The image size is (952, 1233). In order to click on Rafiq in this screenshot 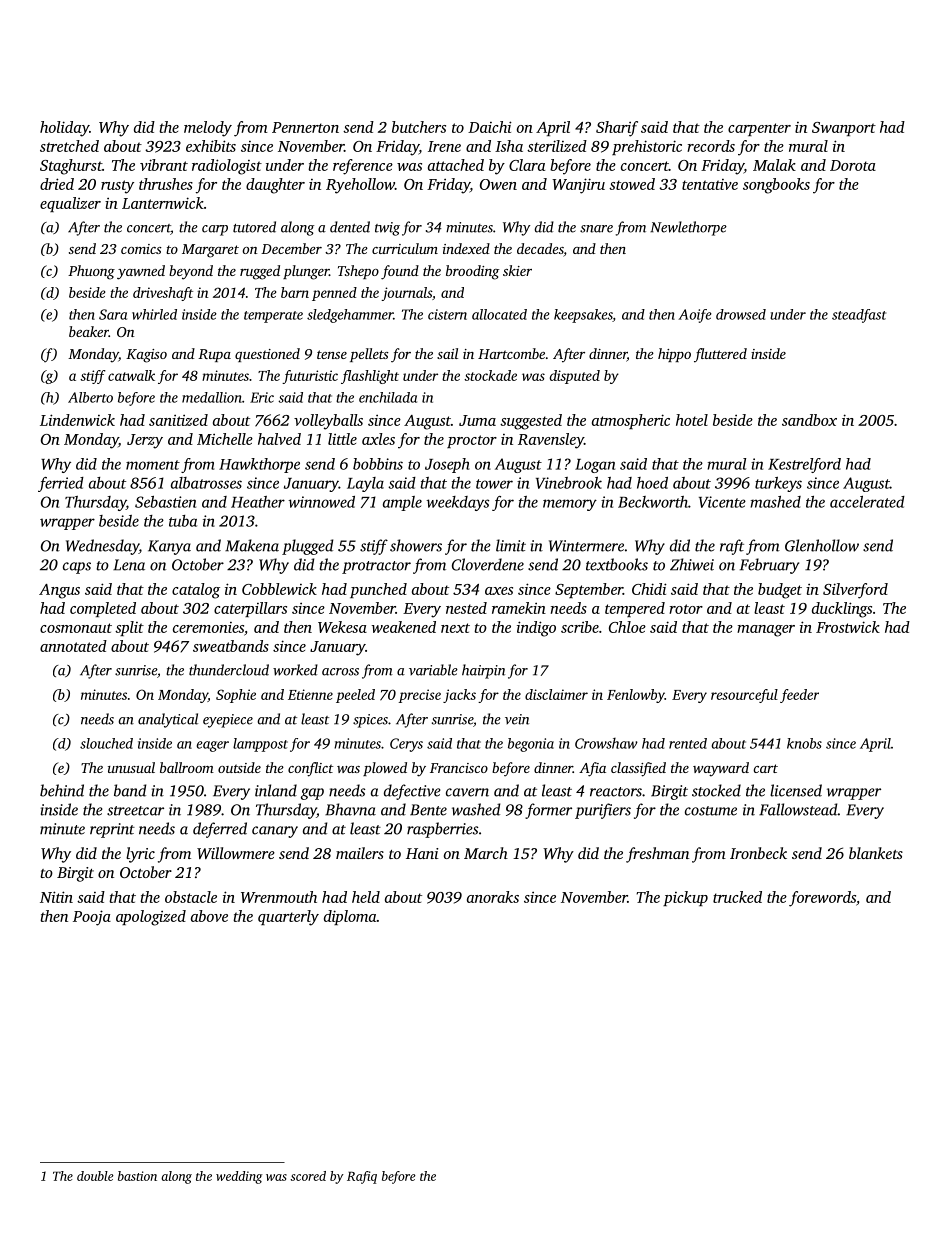, I will do `click(362, 1177)`.
